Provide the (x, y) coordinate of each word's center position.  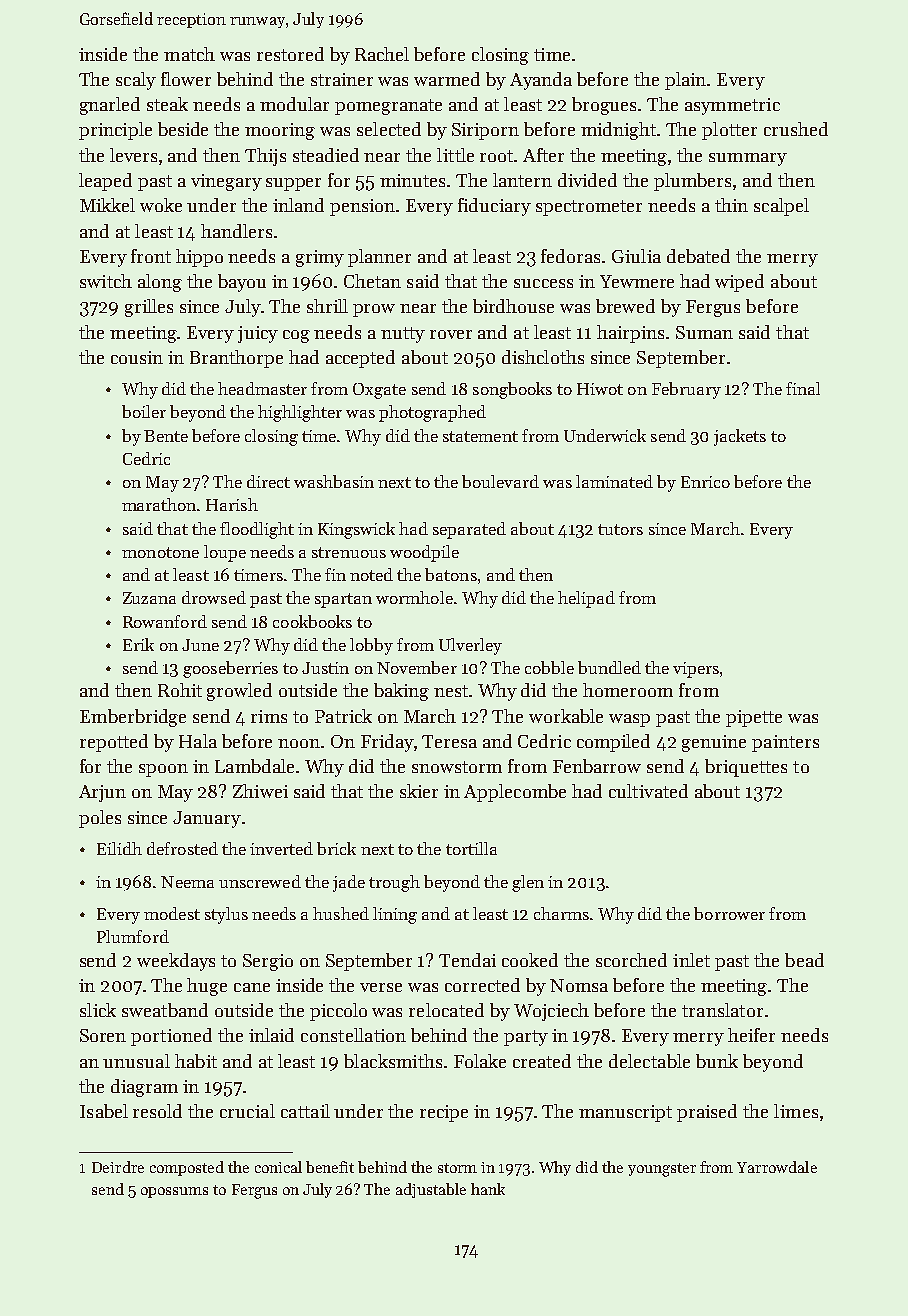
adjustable (431, 1190)
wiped (739, 283)
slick (98, 1010)
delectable (649, 1061)
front (151, 256)
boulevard (500, 481)
